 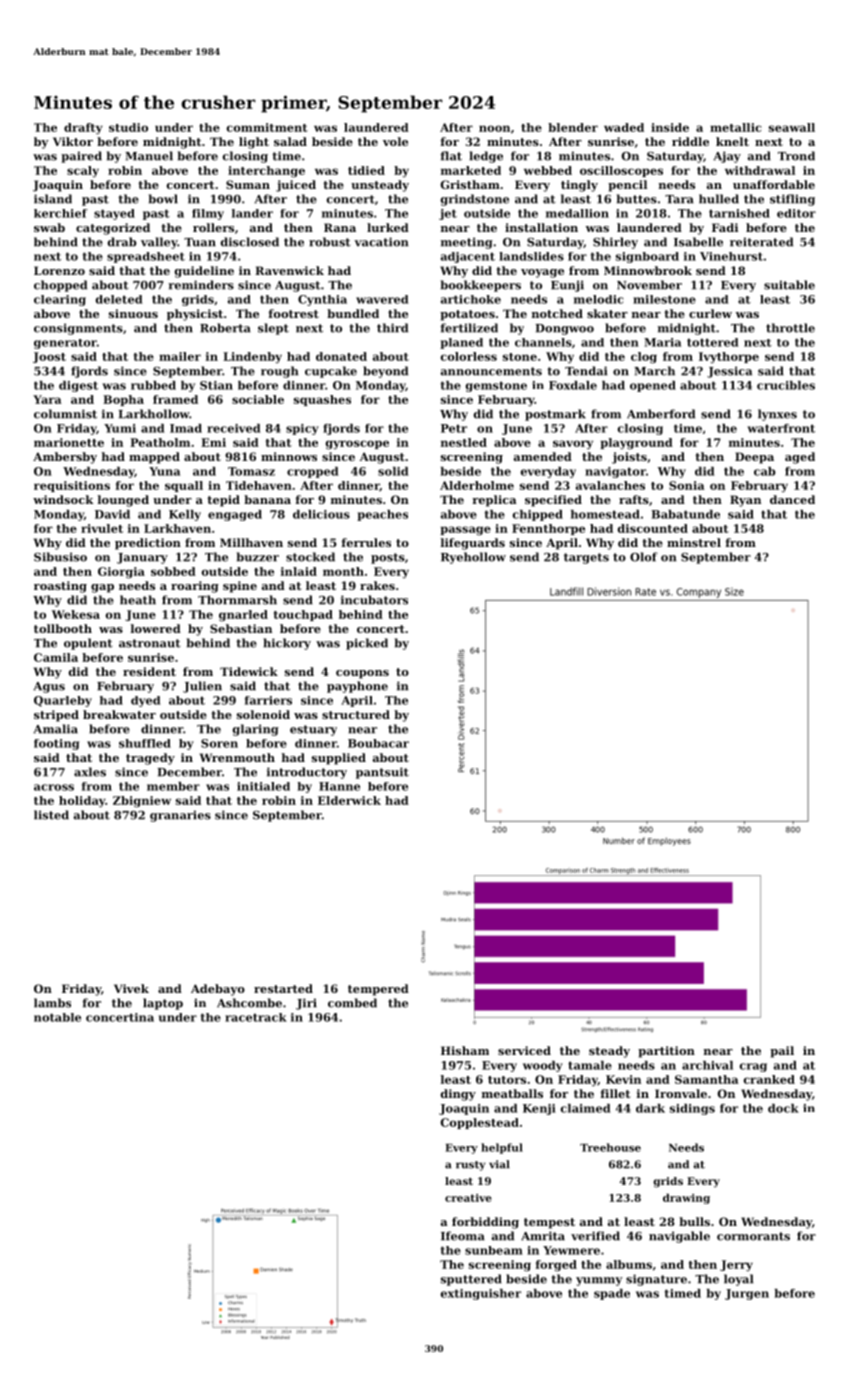 I want to click on noon, so click(x=494, y=128).
